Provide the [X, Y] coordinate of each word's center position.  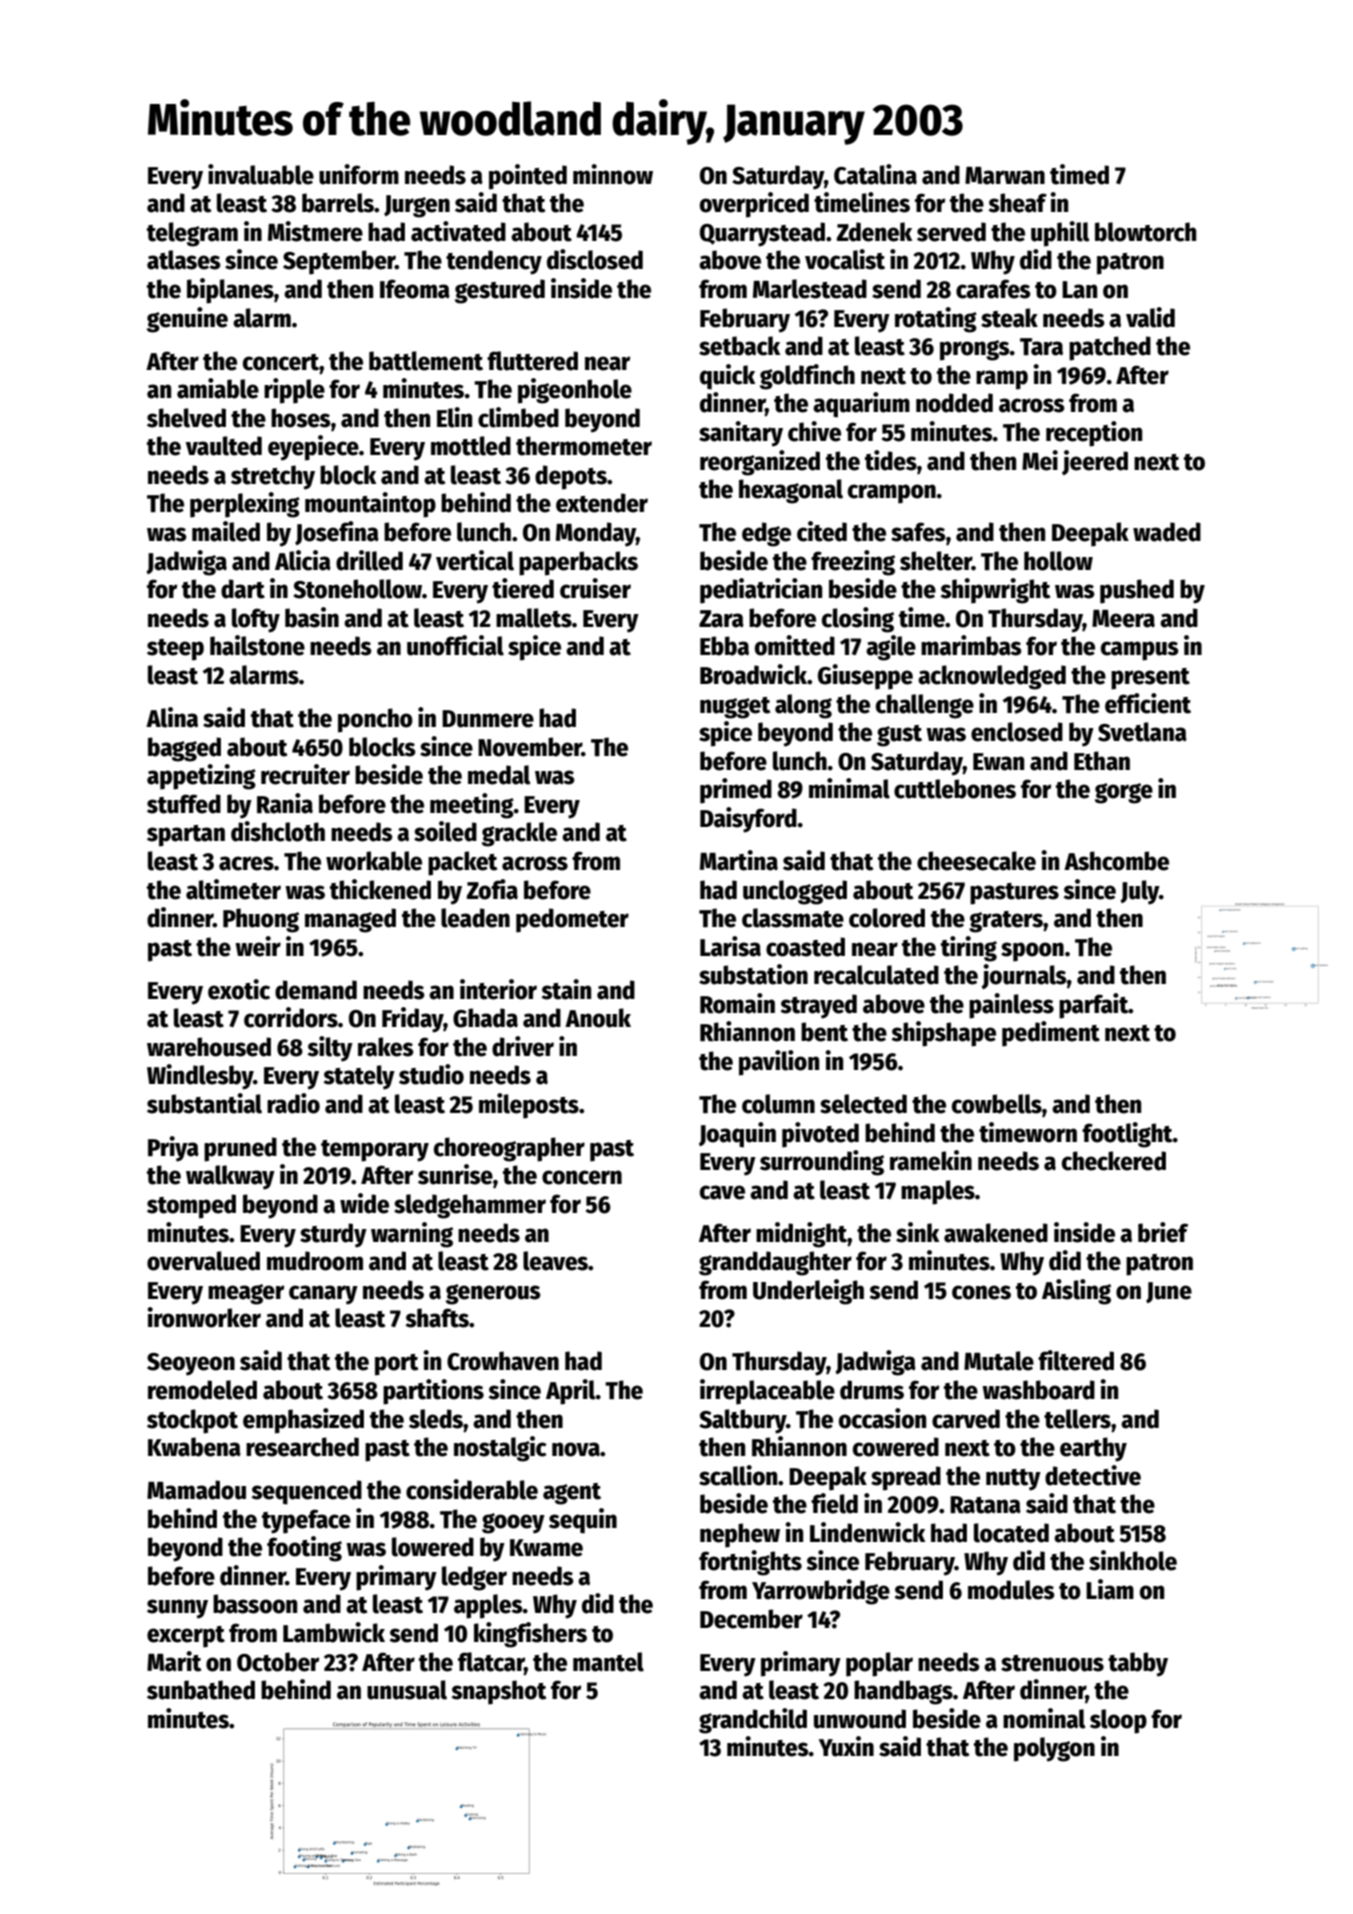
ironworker [204, 1317]
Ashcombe [1116, 861]
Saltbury [742, 1421]
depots [571, 477]
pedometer [572, 920]
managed [350, 920]
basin [312, 617]
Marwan [1005, 176]
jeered [1095, 462]
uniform [359, 174]
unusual [407, 1690]
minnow [613, 174]
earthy [1093, 1449]
